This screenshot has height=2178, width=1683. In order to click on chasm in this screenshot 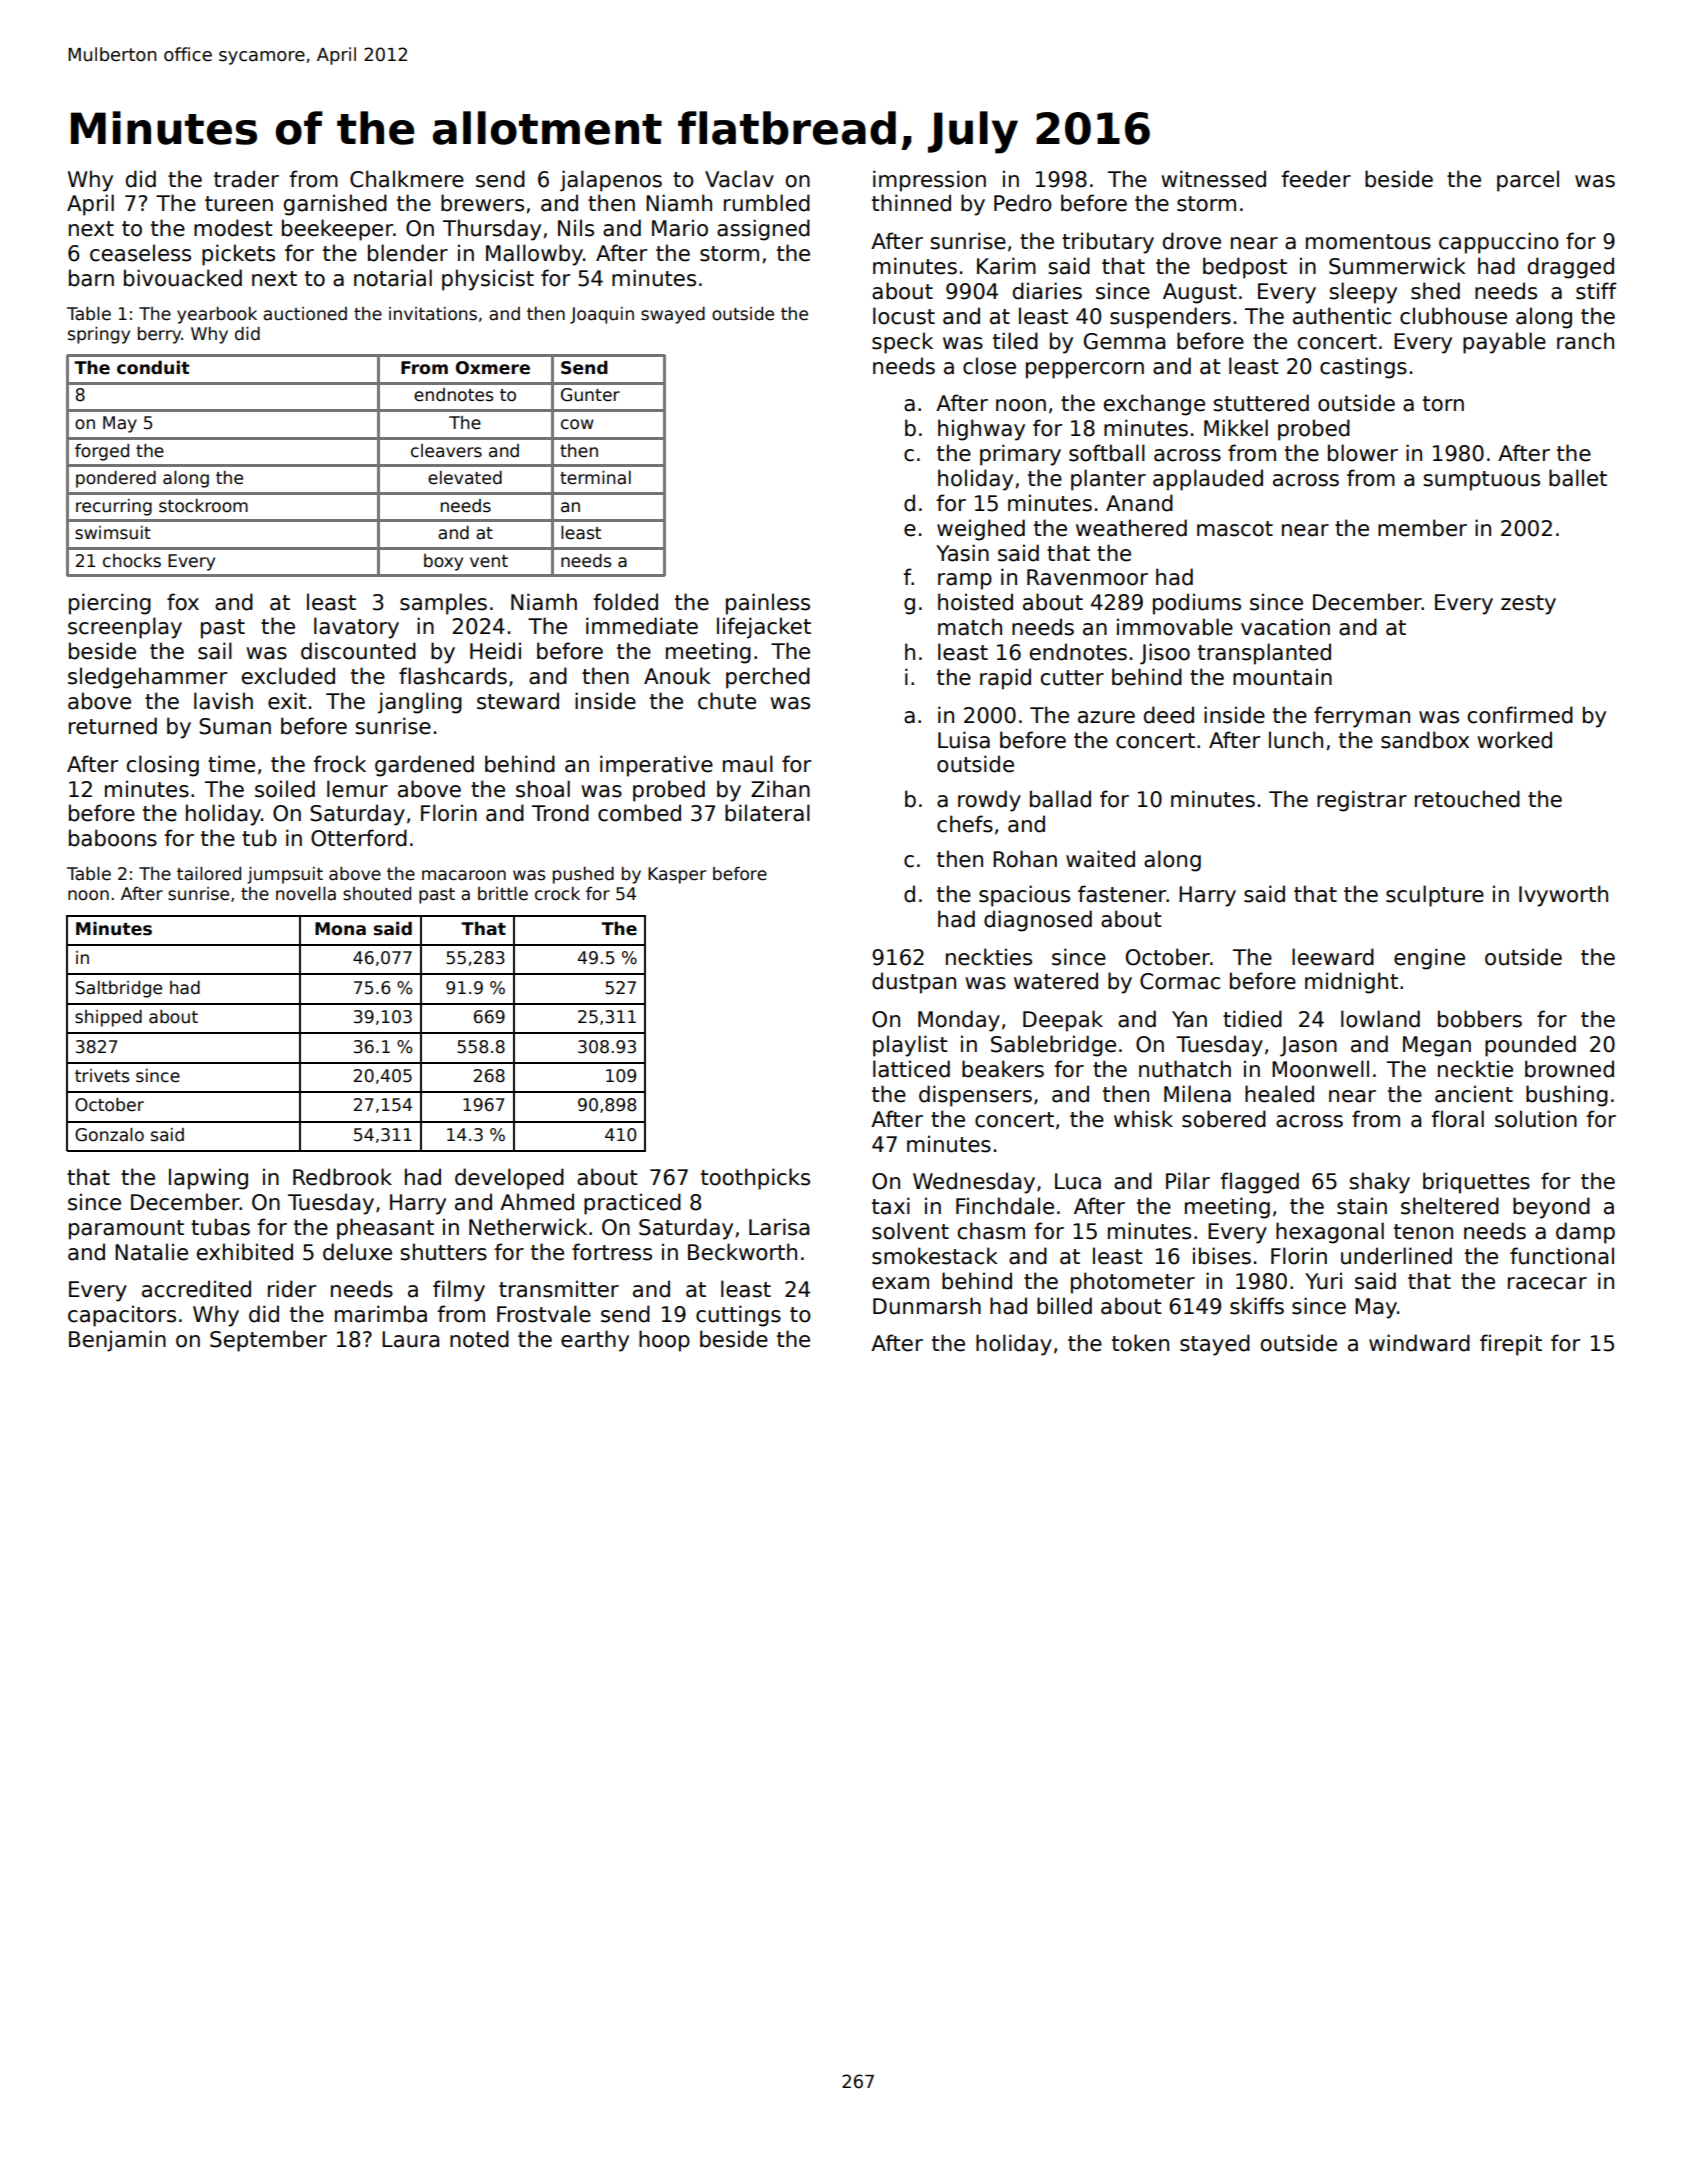, I will do `click(991, 1231)`.
